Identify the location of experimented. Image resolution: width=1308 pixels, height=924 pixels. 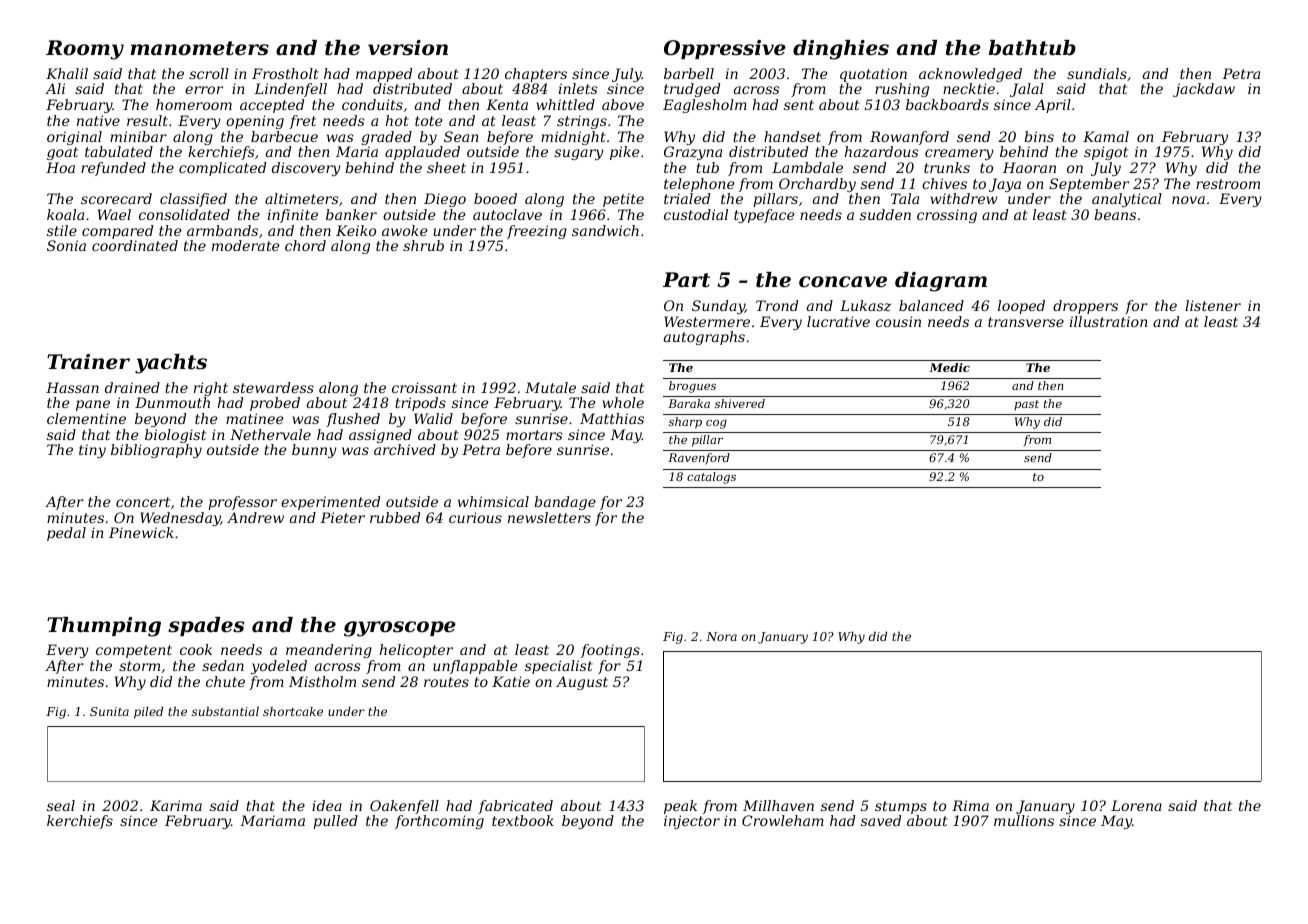
(330, 503).
